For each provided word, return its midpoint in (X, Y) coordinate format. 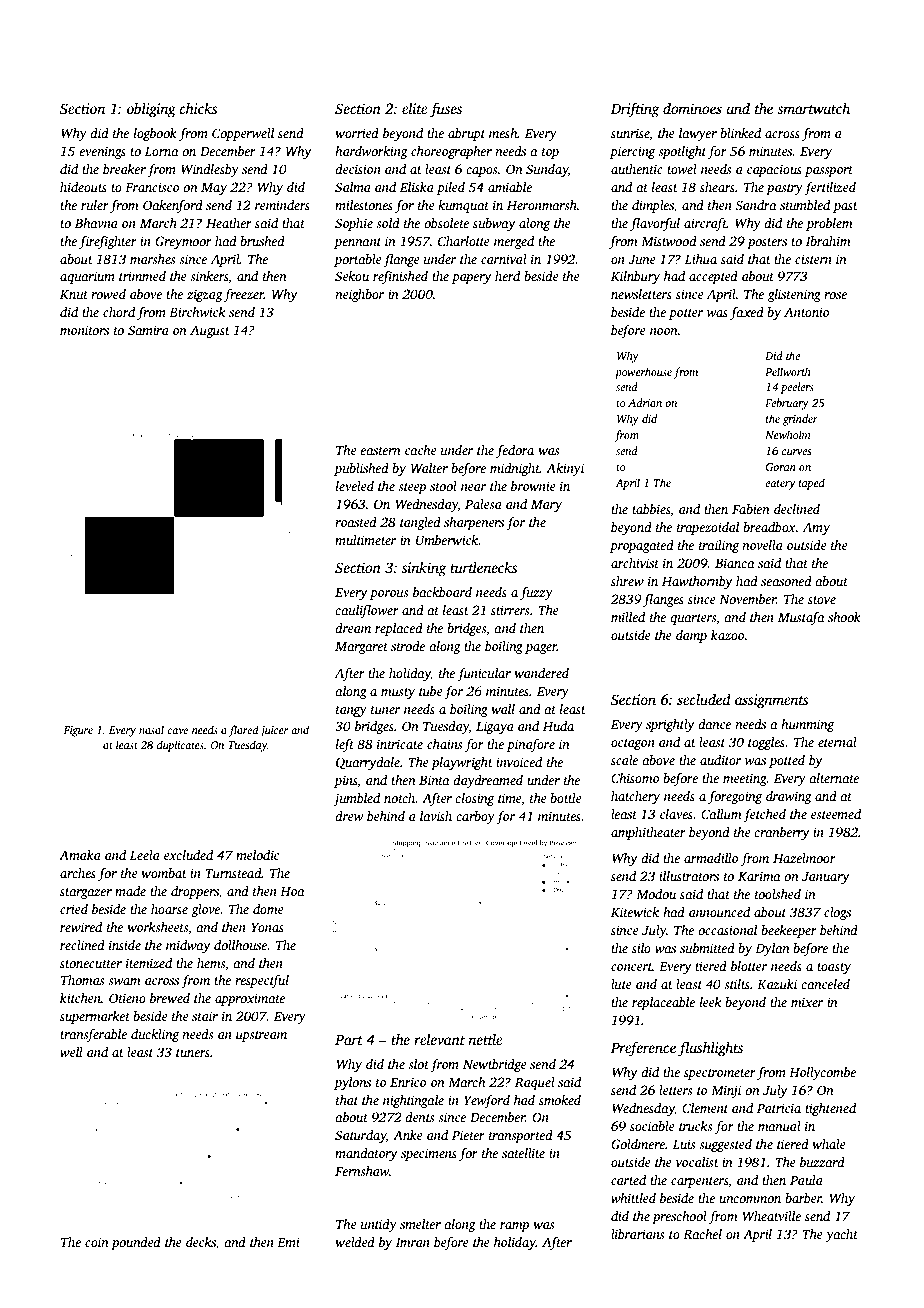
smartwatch (813, 108)
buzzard (822, 1162)
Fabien (751, 509)
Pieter (468, 1135)
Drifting (635, 110)
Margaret (361, 648)
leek (710, 1002)
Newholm (788, 434)
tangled (420, 523)
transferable (93, 1035)
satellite (523, 1153)
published (361, 469)
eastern (380, 451)
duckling (155, 1035)
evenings (102, 152)
